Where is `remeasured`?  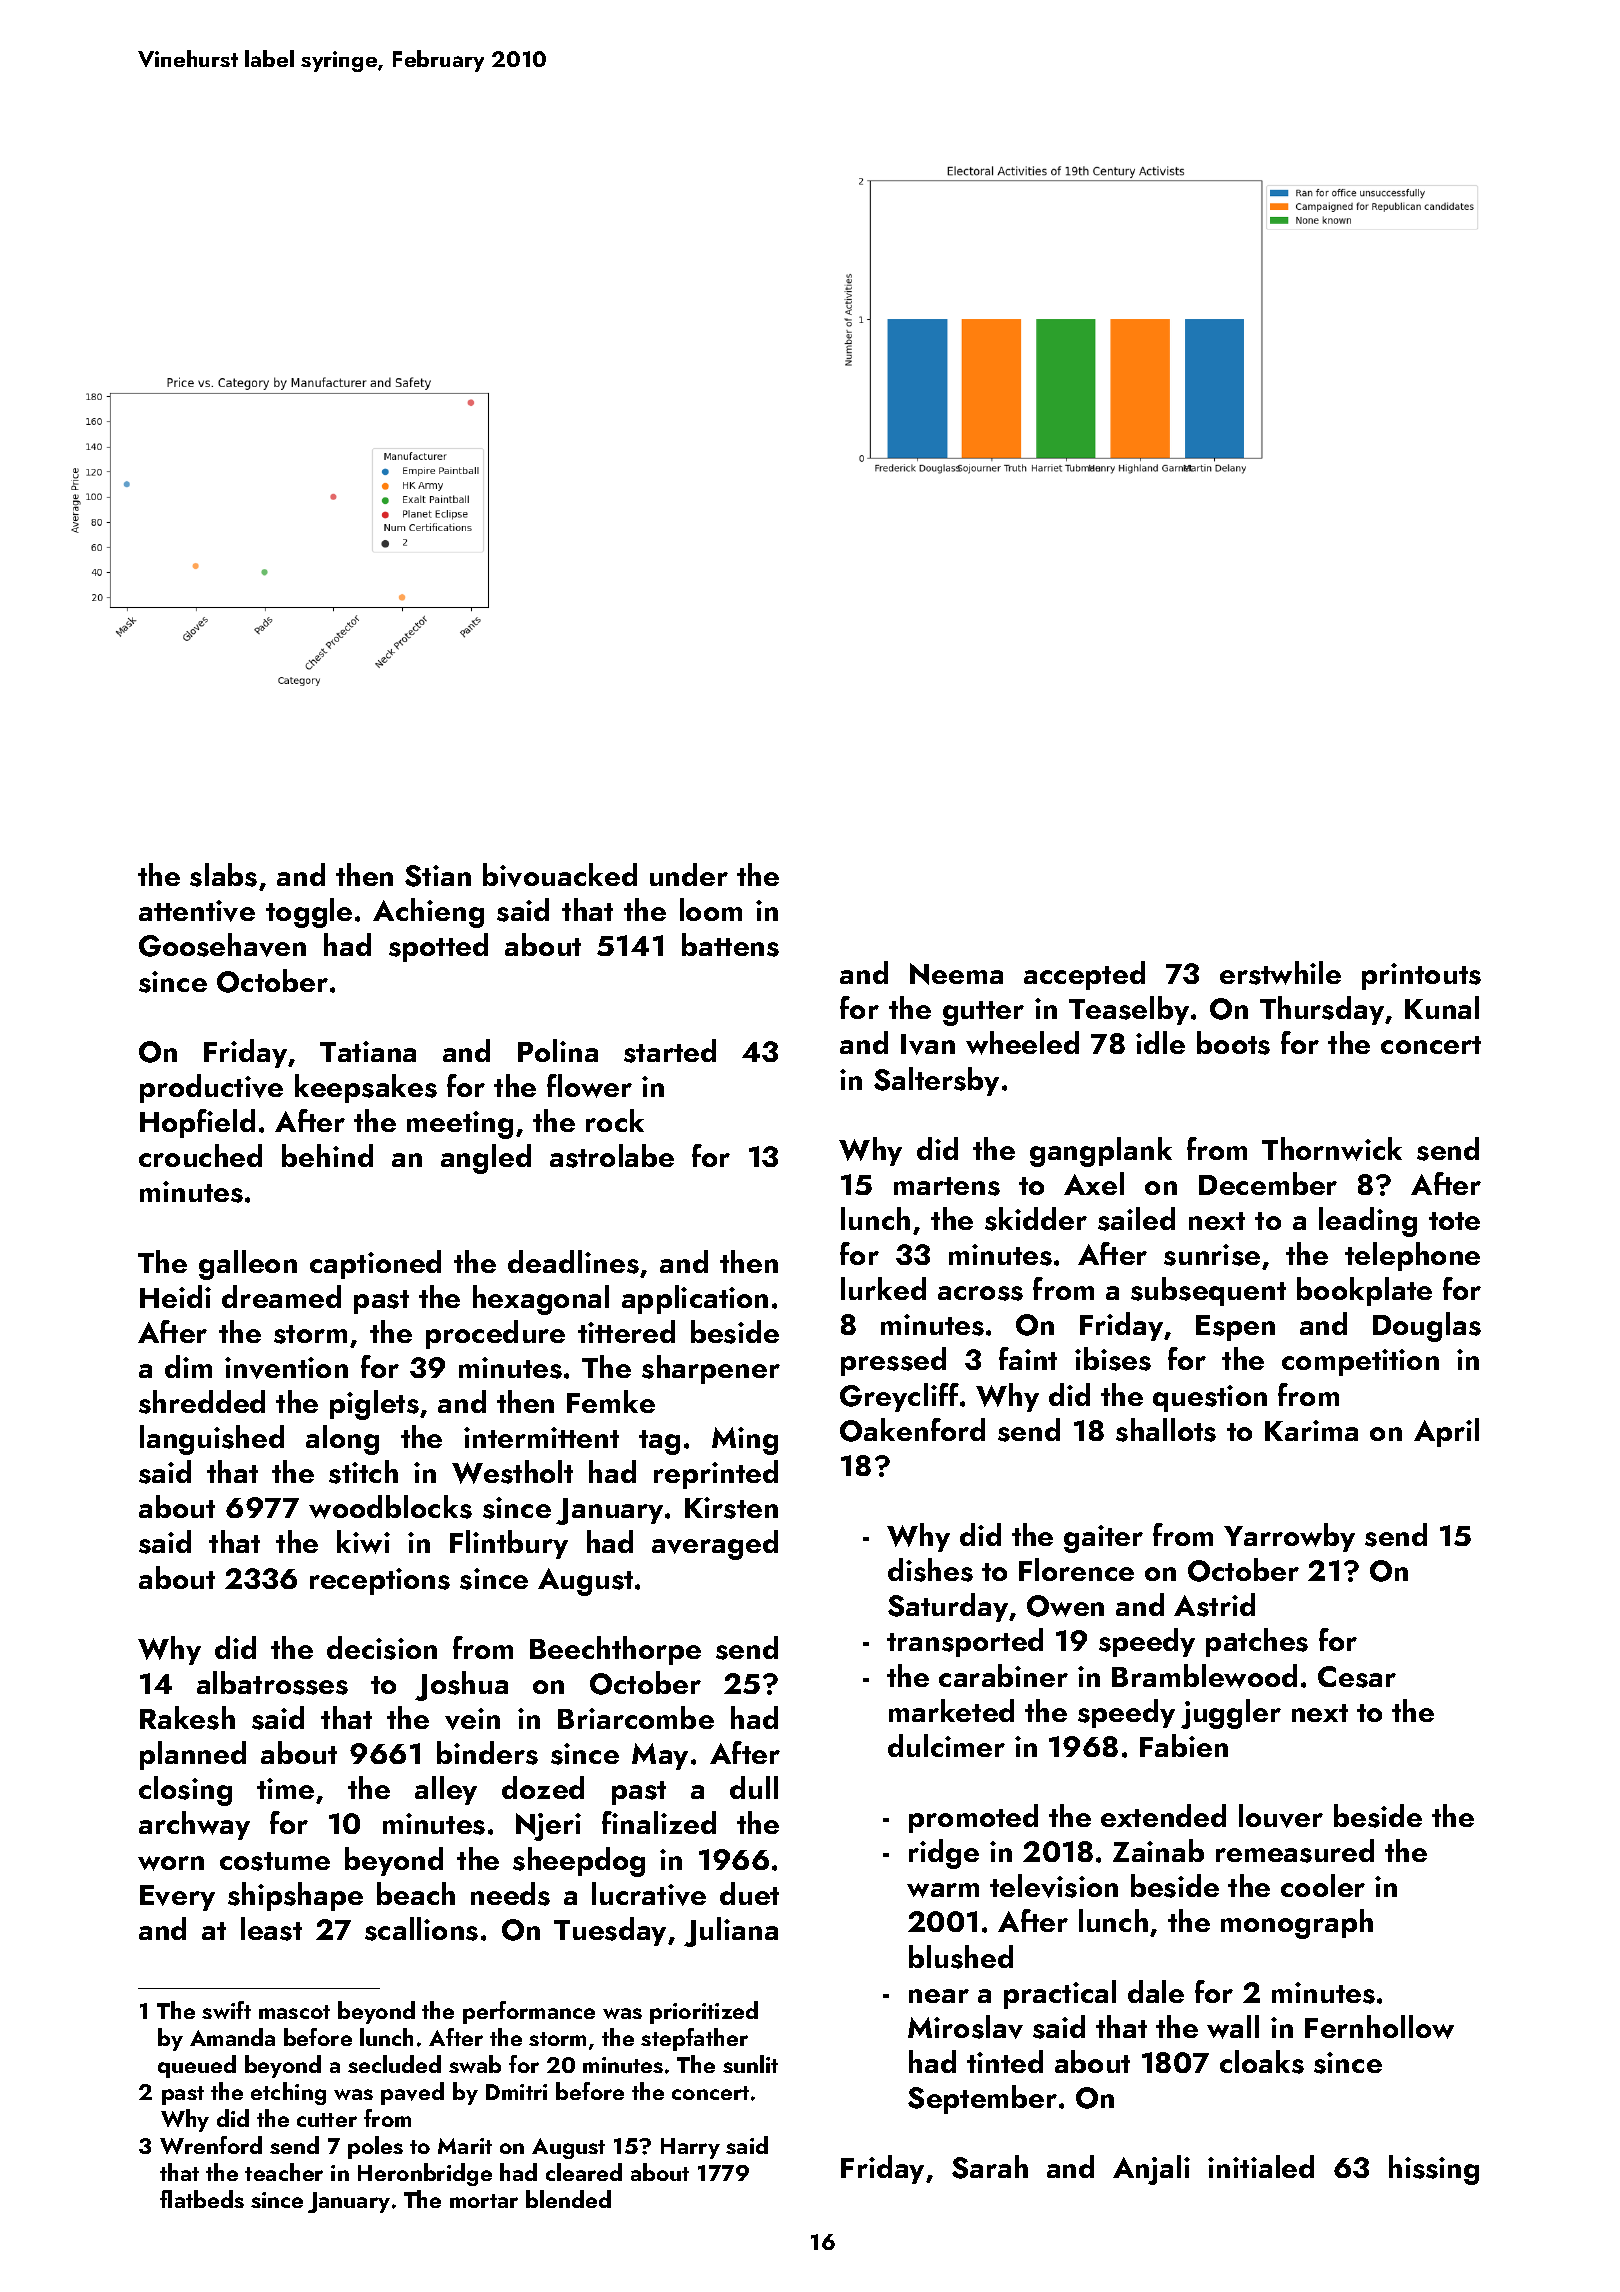
remeasured is located at coordinates (1295, 1851).
